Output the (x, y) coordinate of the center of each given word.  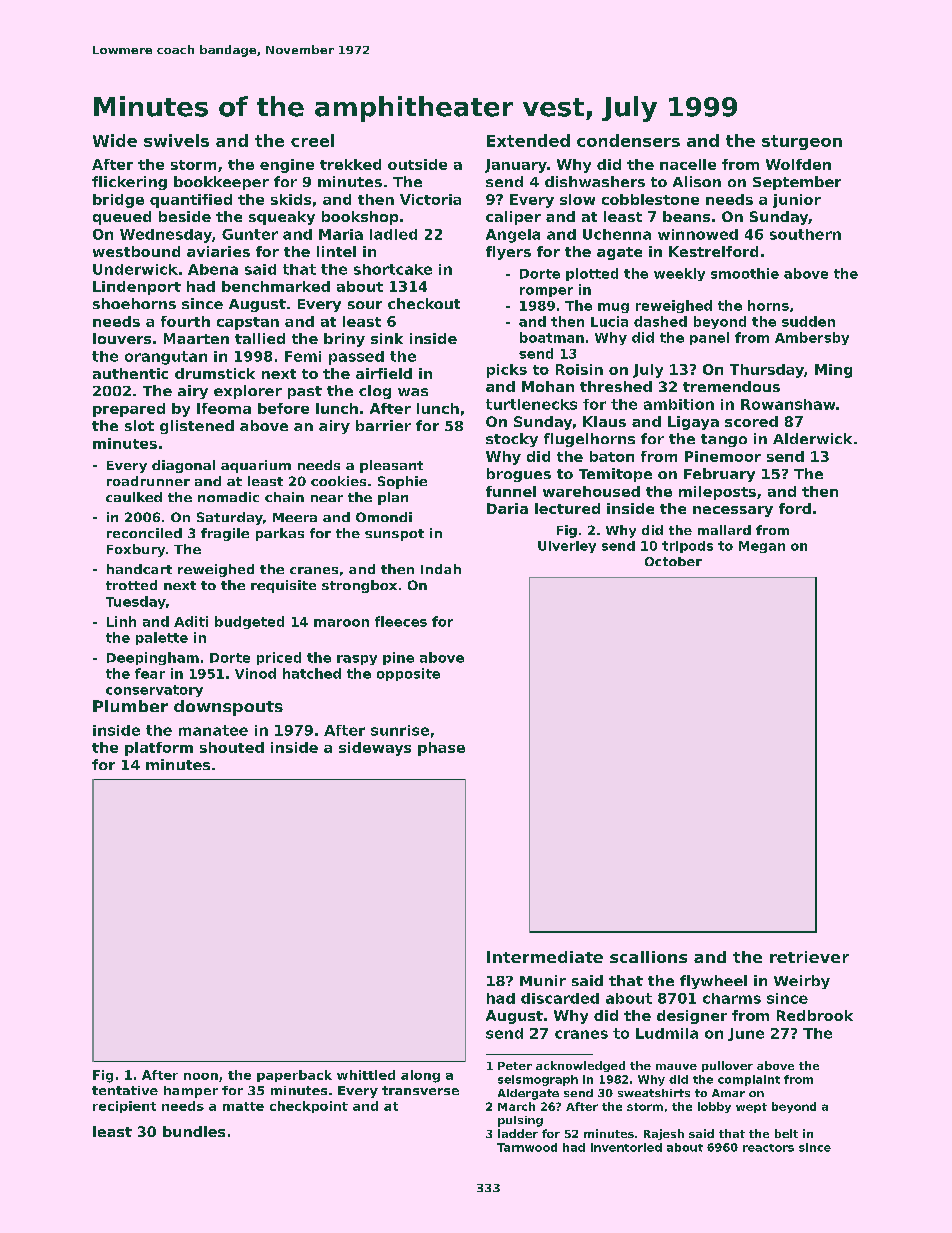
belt (786, 1133)
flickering (129, 183)
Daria (507, 508)
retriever (809, 957)
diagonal (183, 466)
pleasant (391, 466)
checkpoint (309, 1107)
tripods (687, 547)
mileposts (717, 493)
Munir (543, 980)
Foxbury (136, 550)
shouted (232, 747)
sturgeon (802, 142)
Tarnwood (527, 1147)
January (516, 166)
